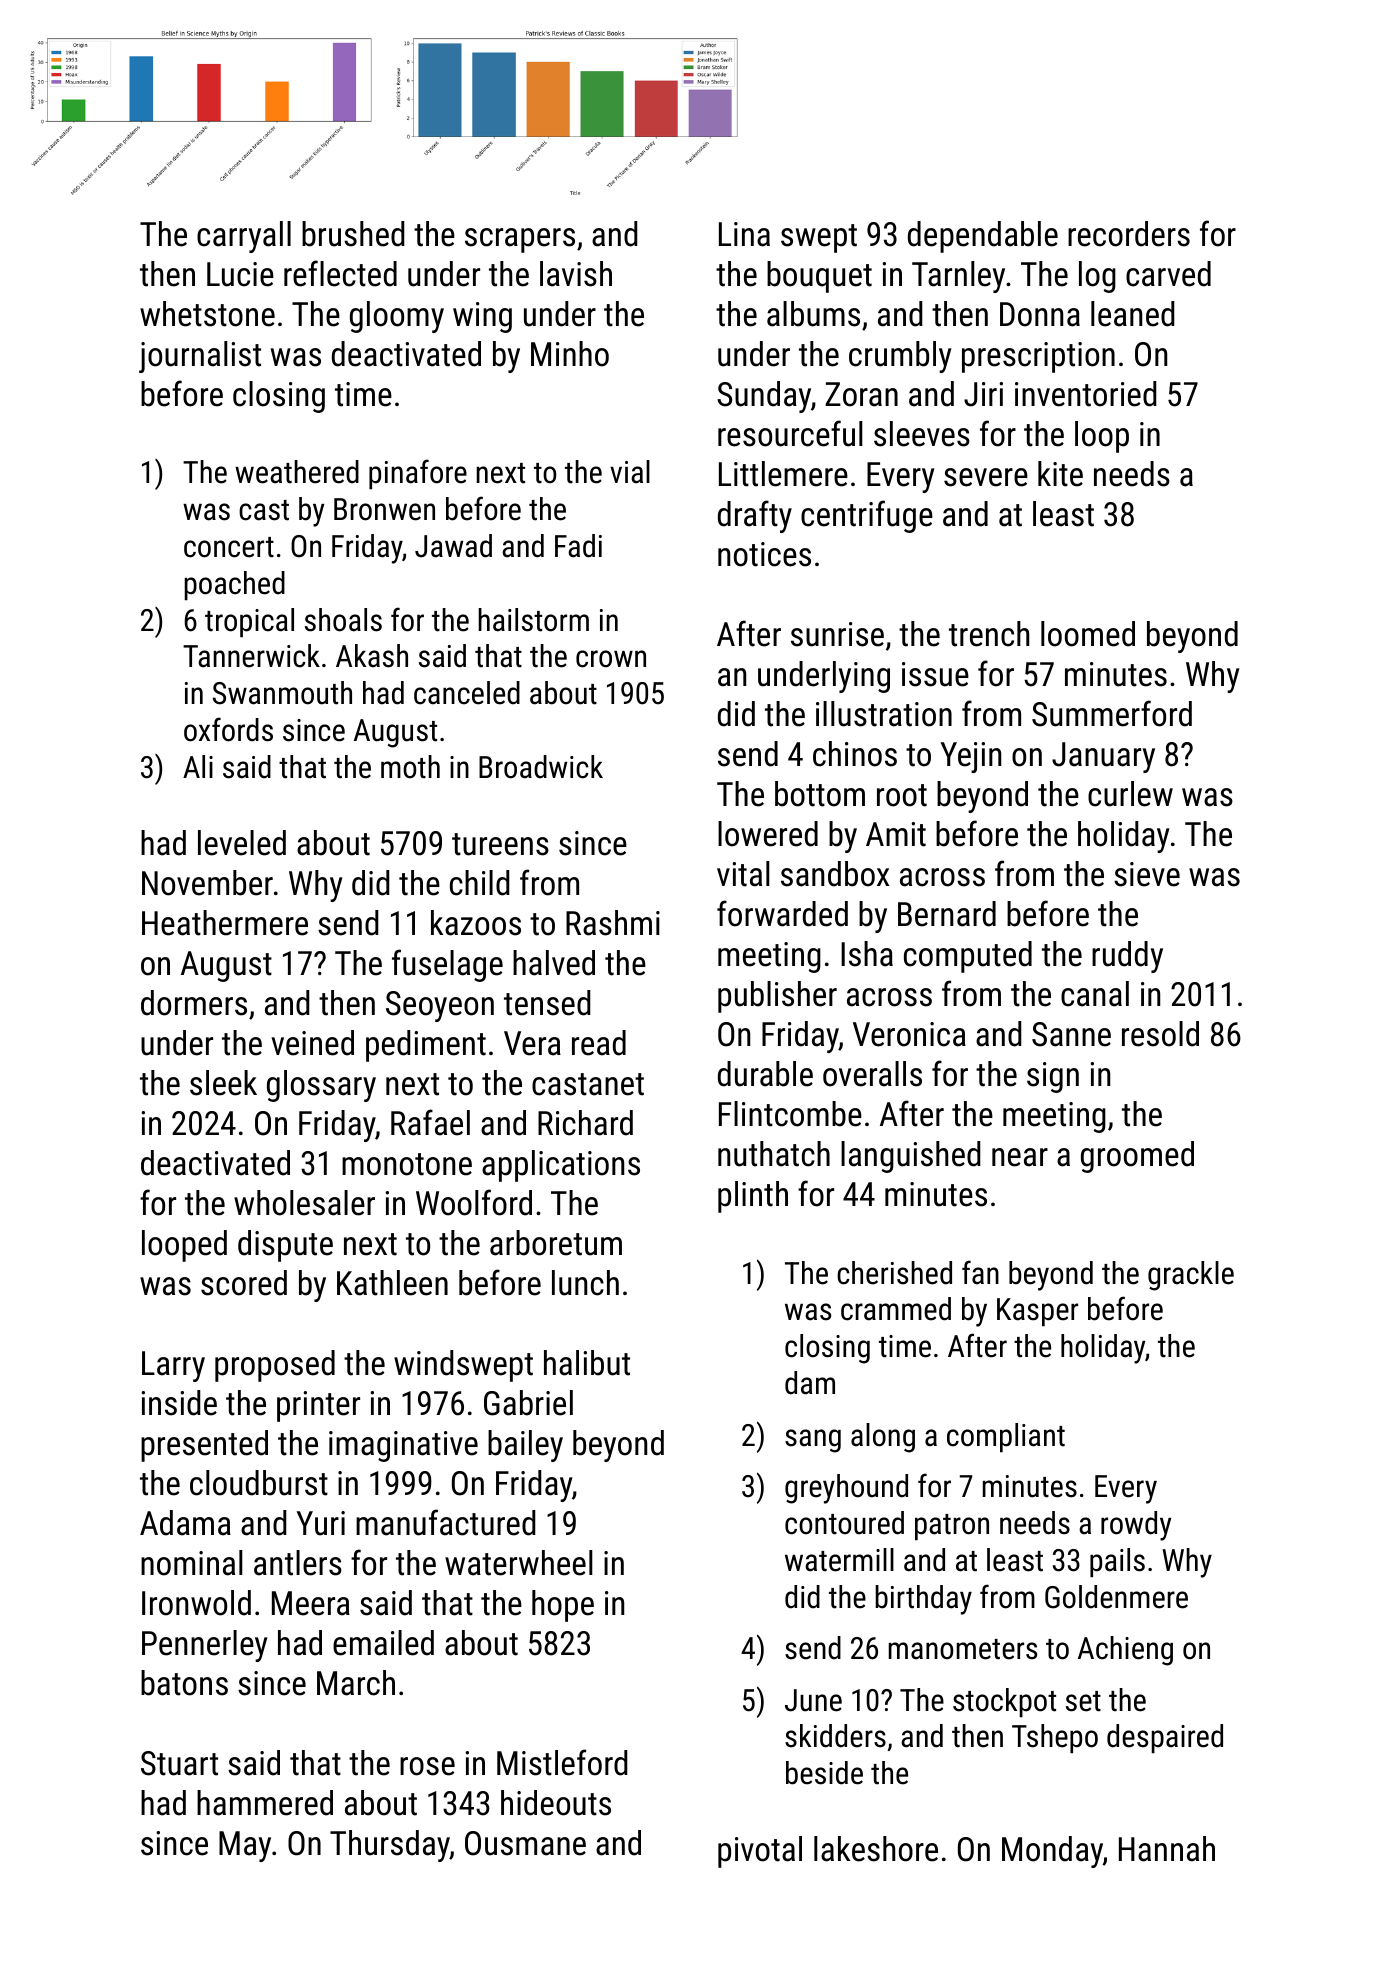 The width and height of the screenshot is (1386, 1969). What do you see at coordinates (1095, 994) in the screenshot?
I see `canal` at bounding box center [1095, 994].
